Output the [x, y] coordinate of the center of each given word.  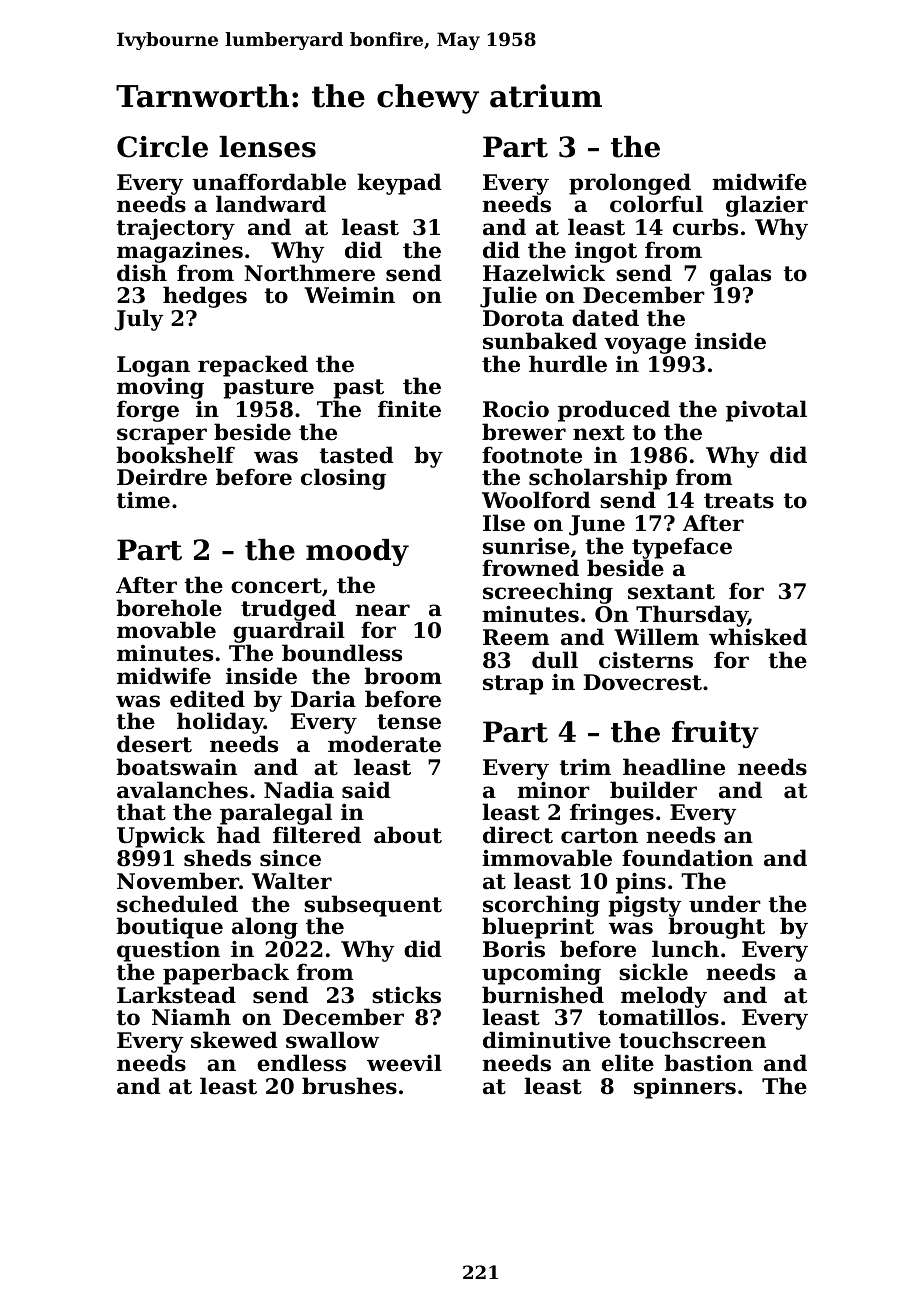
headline [674, 767]
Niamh [191, 1017]
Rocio [516, 409]
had [239, 835]
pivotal [766, 411]
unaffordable [269, 182]
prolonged [630, 184]
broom [403, 676]
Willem [656, 637]
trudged [290, 610]
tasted [357, 455]
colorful [656, 204]
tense [409, 722]
